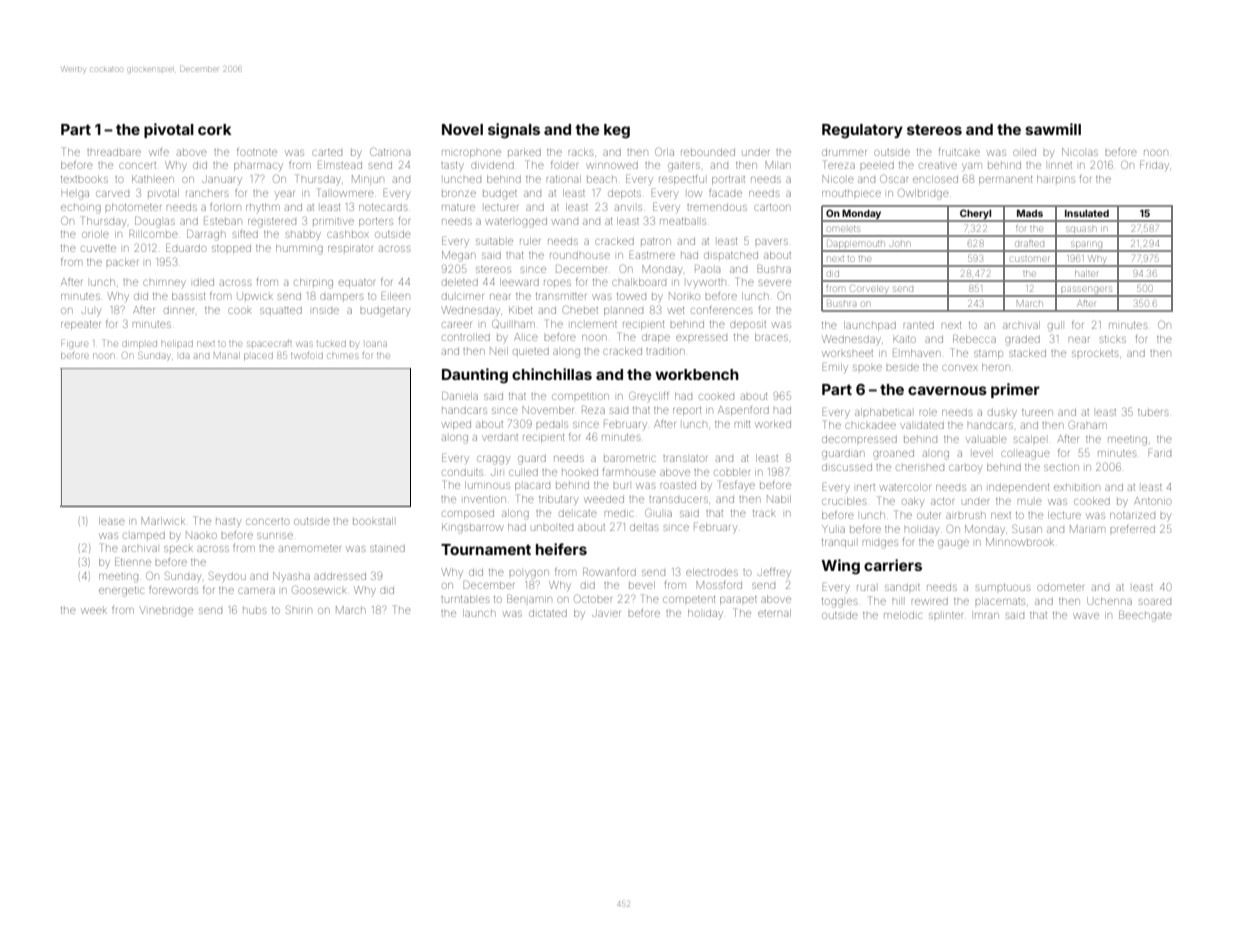  I want to click on dictated, so click(548, 613).
